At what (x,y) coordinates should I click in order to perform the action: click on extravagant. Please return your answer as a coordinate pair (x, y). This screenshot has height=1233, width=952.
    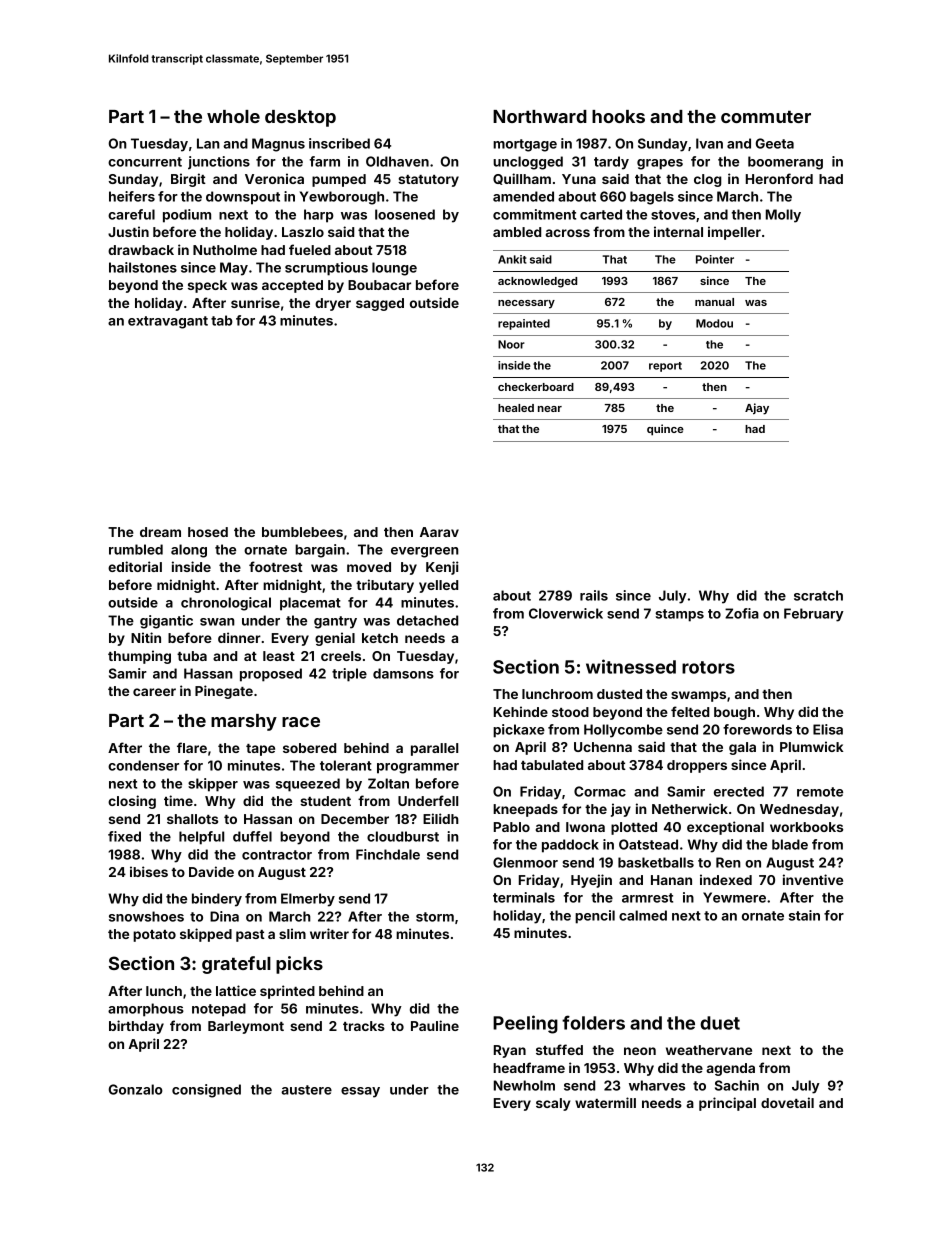
    Looking at the image, I should click on (168, 322).
